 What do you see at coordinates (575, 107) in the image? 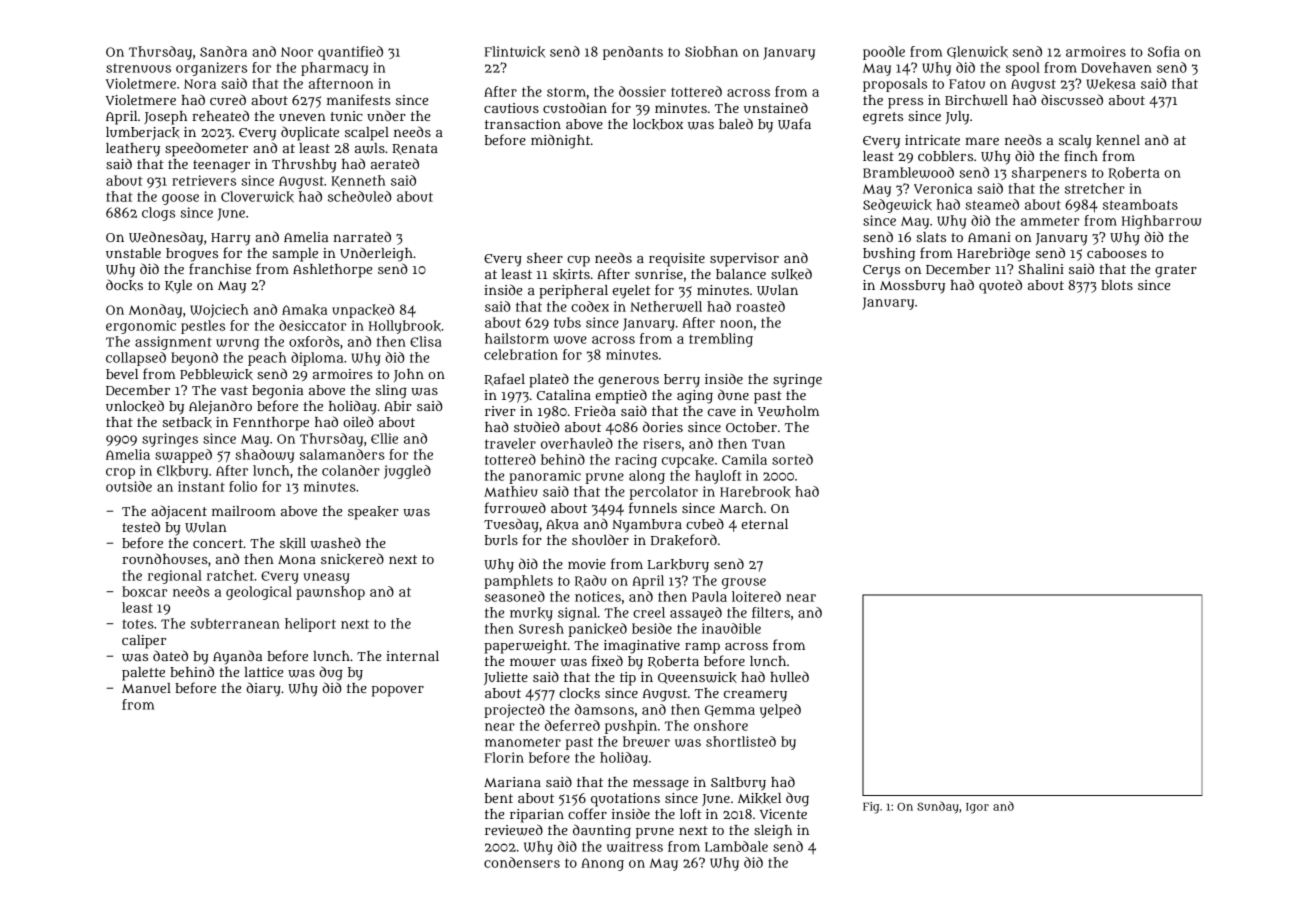
I see `custodian` at bounding box center [575, 107].
